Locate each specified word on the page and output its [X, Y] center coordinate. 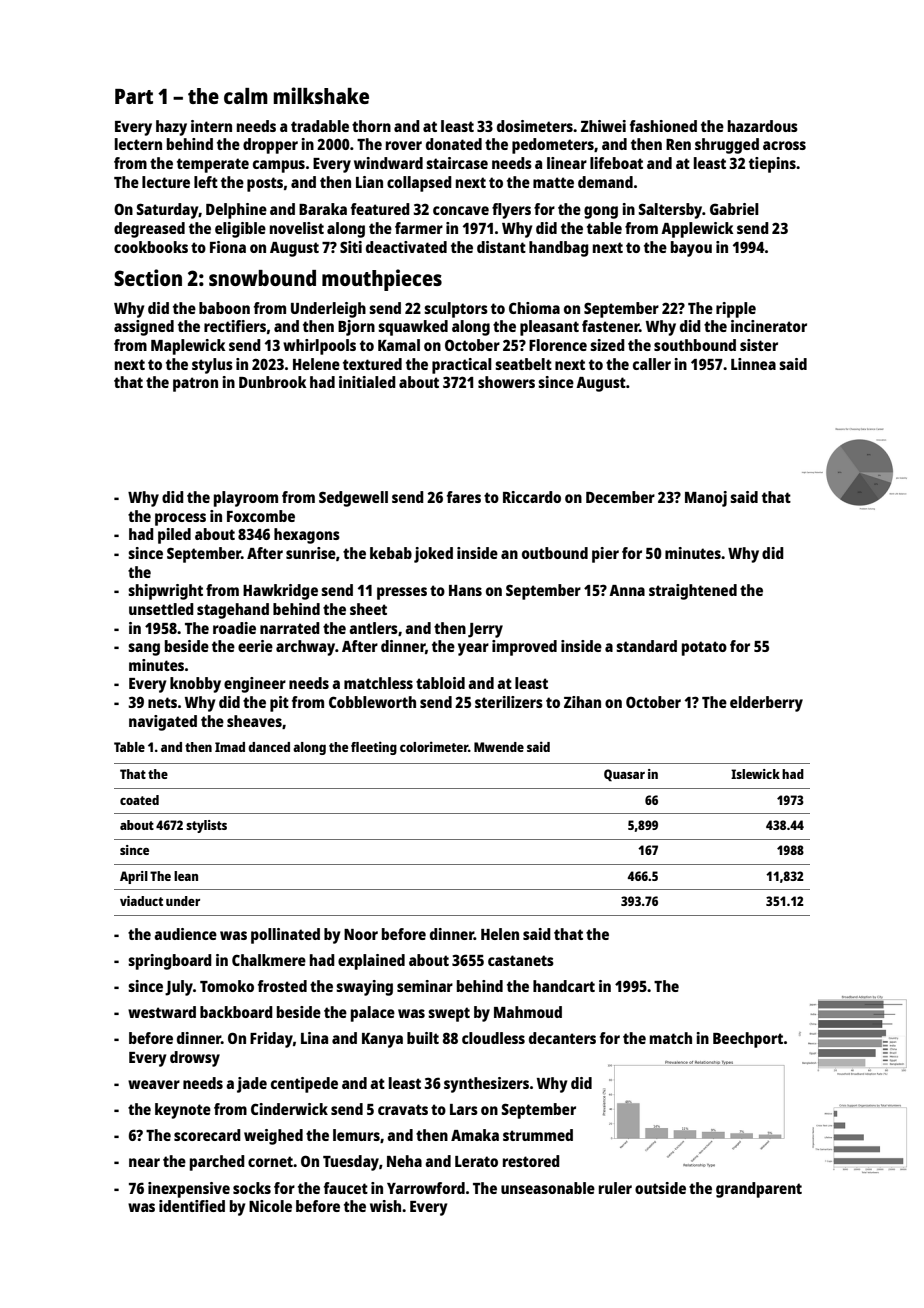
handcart [564, 986]
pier [605, 555]
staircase [457, 163]
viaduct [141, 901]
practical [462, 366]
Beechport [748, 1040]
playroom [246, 499]
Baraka [323, 209]
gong [601, 212]
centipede [304, 1085]
